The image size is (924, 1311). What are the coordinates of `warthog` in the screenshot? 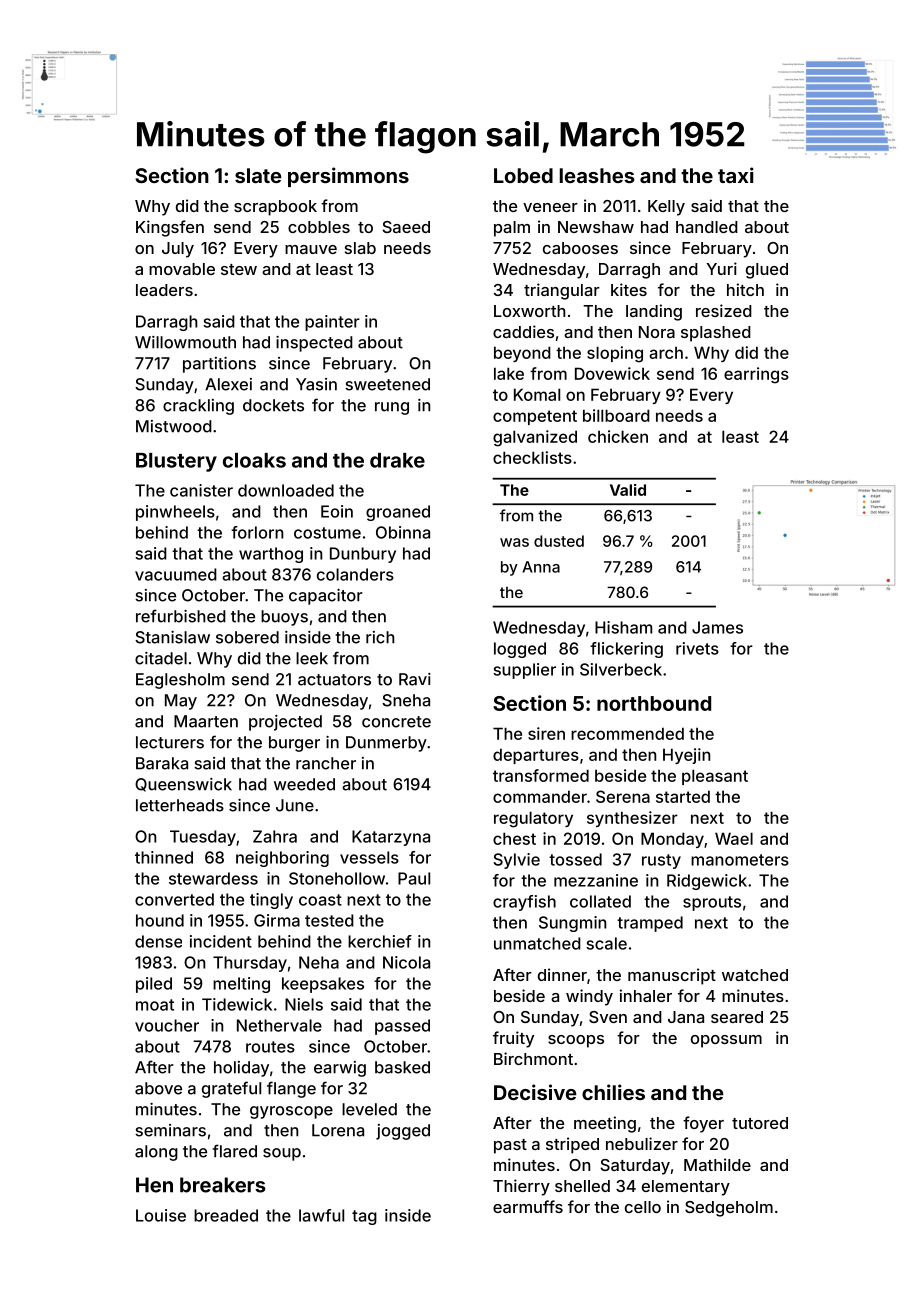 It's located at (271, 555).
